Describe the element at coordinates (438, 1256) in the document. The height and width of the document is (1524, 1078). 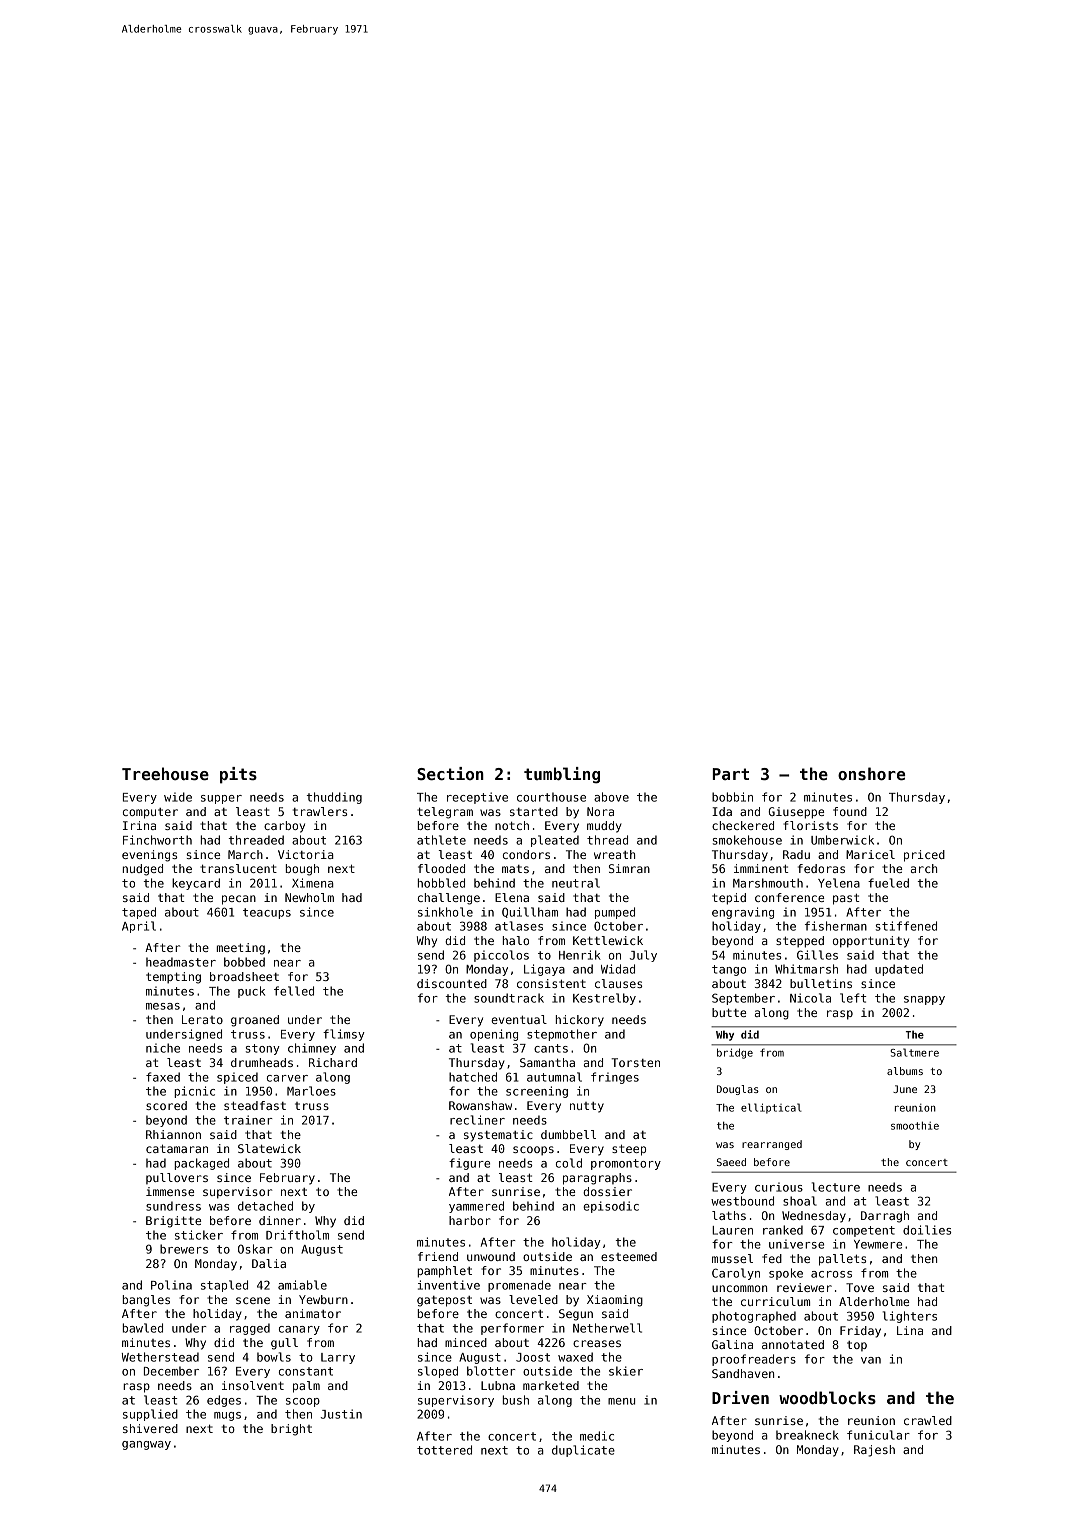
I see `friend` at that location.
